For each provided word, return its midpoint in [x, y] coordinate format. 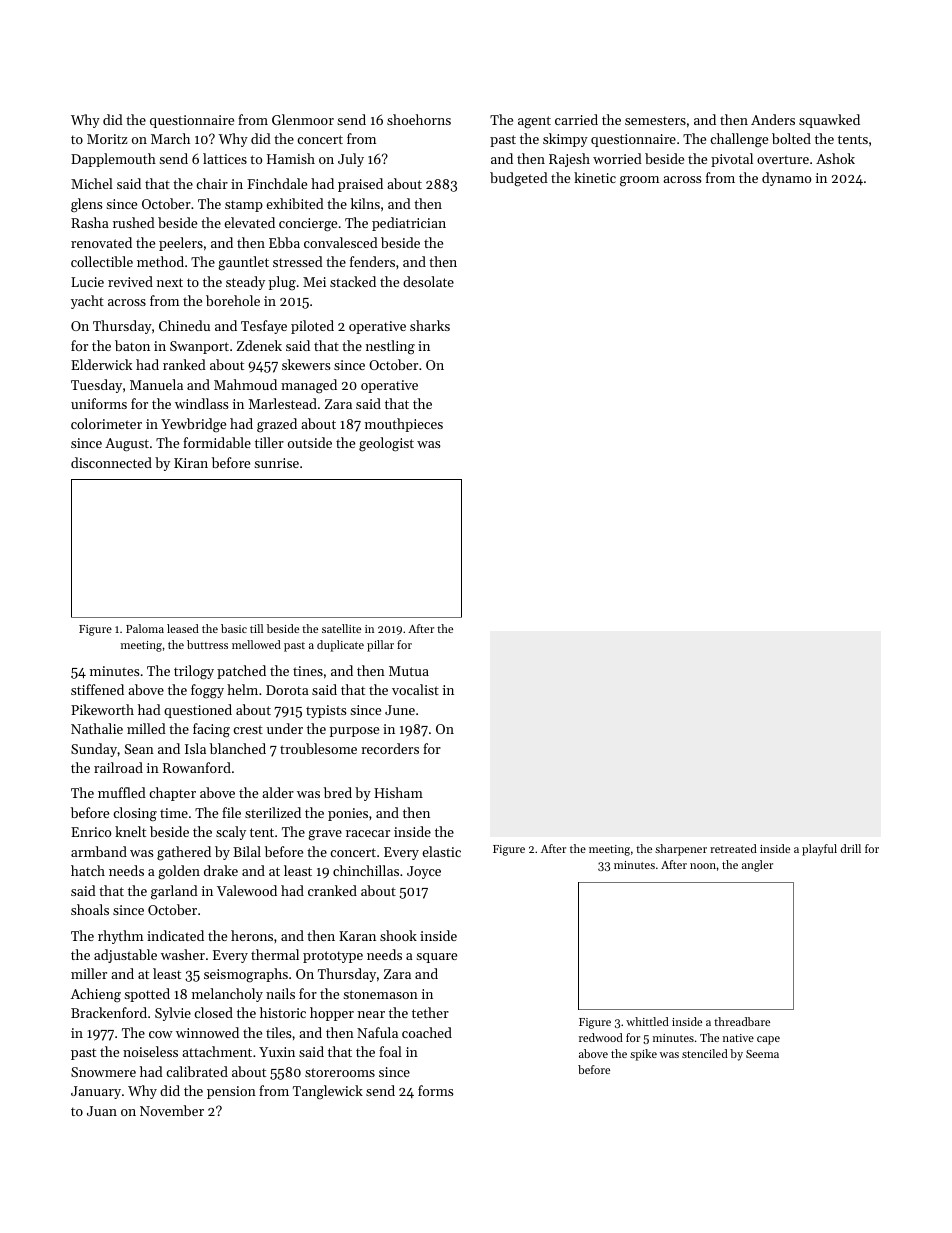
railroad [118, 767]
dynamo [786, 179]
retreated [733, 848]
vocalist [415, 689]
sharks [430, 325]
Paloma [145, 628]
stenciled [705, 1053]
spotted [147, 995]
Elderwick [101, 364]
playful [819, 850]
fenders [372, 261]
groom [639, 181]
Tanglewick [328, 1092]
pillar [380, 646]
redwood [601, 1037]
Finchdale [277, 183]
